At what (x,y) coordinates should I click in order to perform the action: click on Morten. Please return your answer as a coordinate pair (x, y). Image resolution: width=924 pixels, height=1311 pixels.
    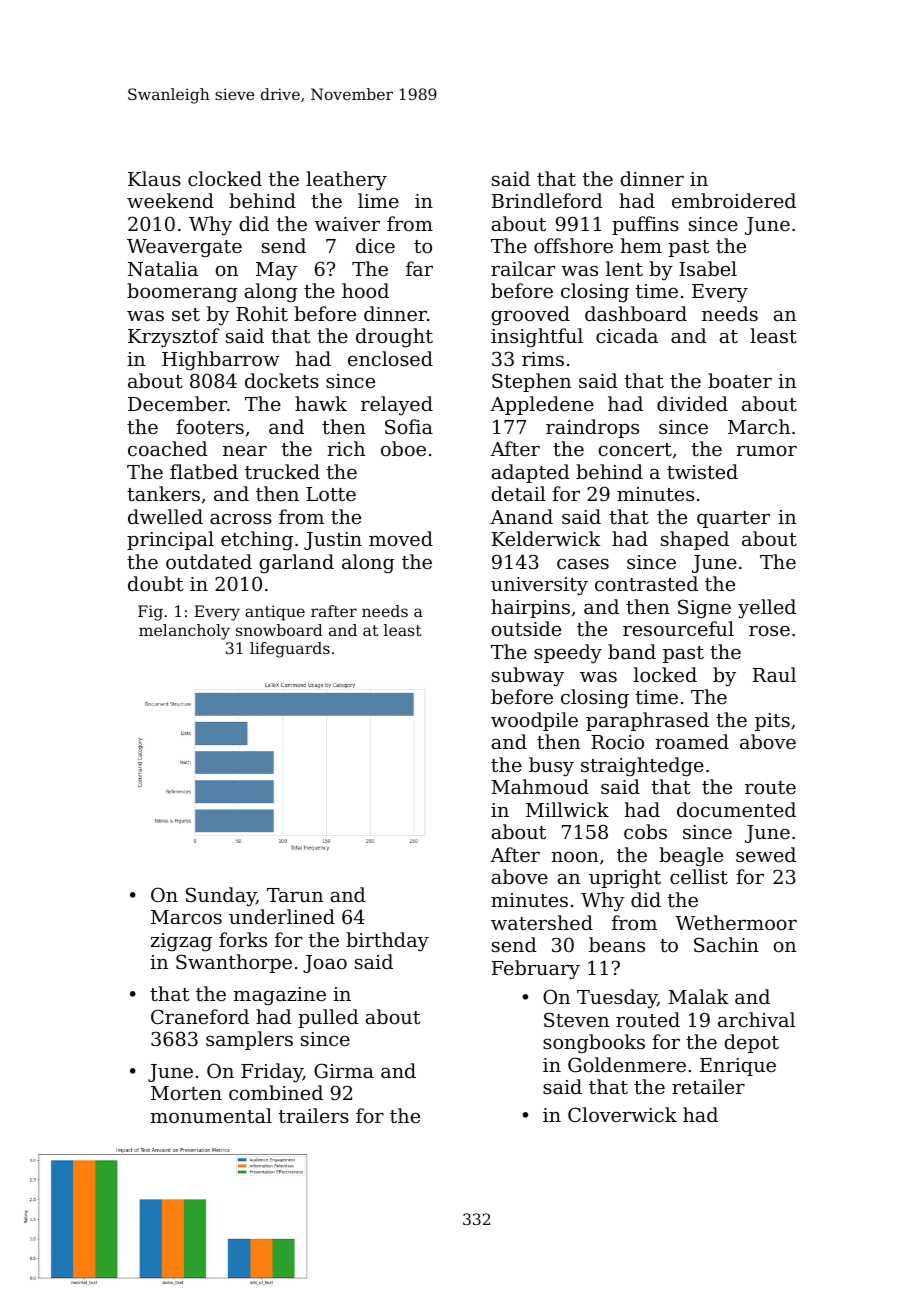
    Looking at the image, I should click on (186, 1093).
